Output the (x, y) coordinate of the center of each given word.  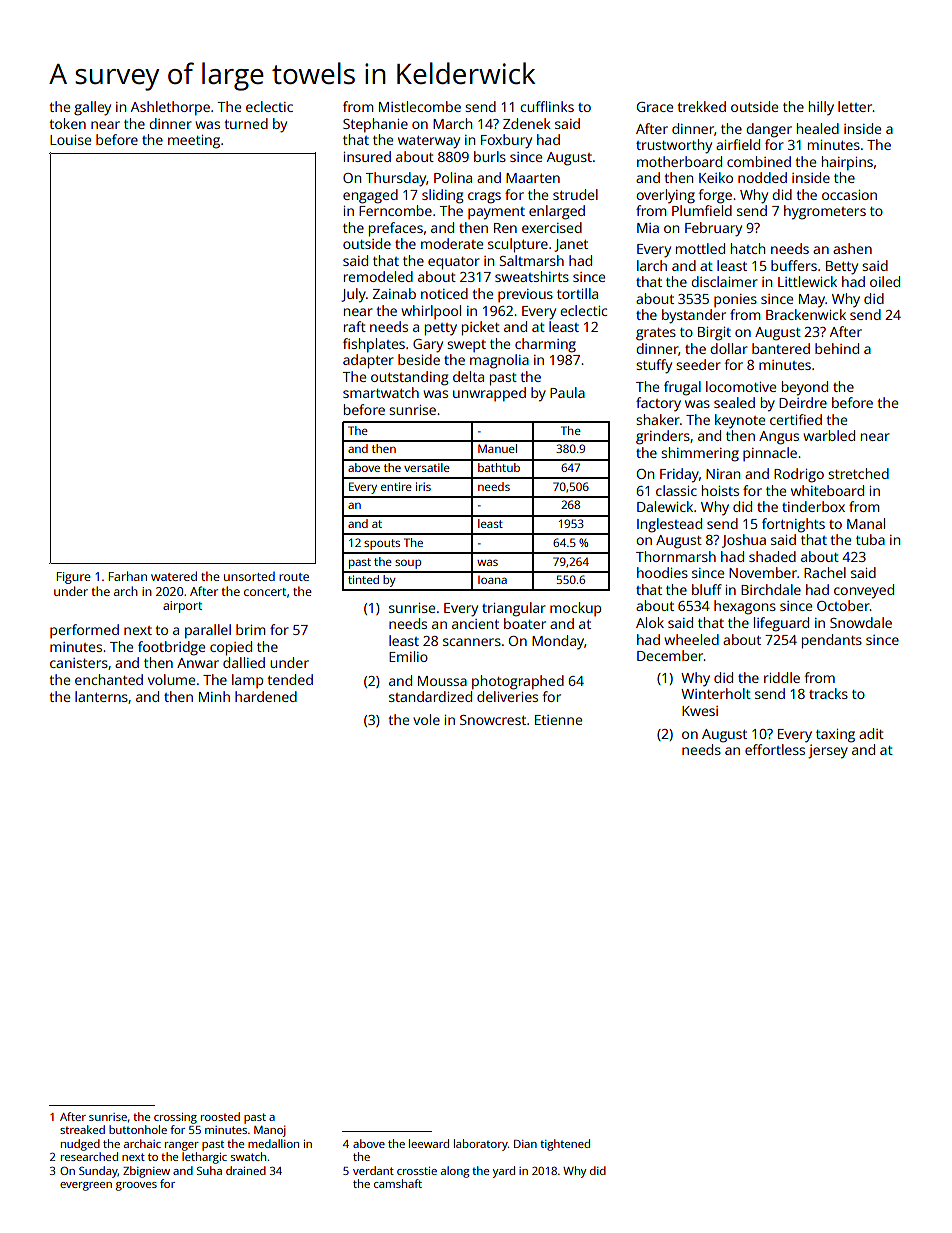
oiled (885, 281)
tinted (363, 579)
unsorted (249, 576)
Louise (70, 140)
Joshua (744, 541)
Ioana (492, 580)
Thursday (395, 179)
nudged (80, 1145)
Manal (866, 523)
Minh (214, 696)
